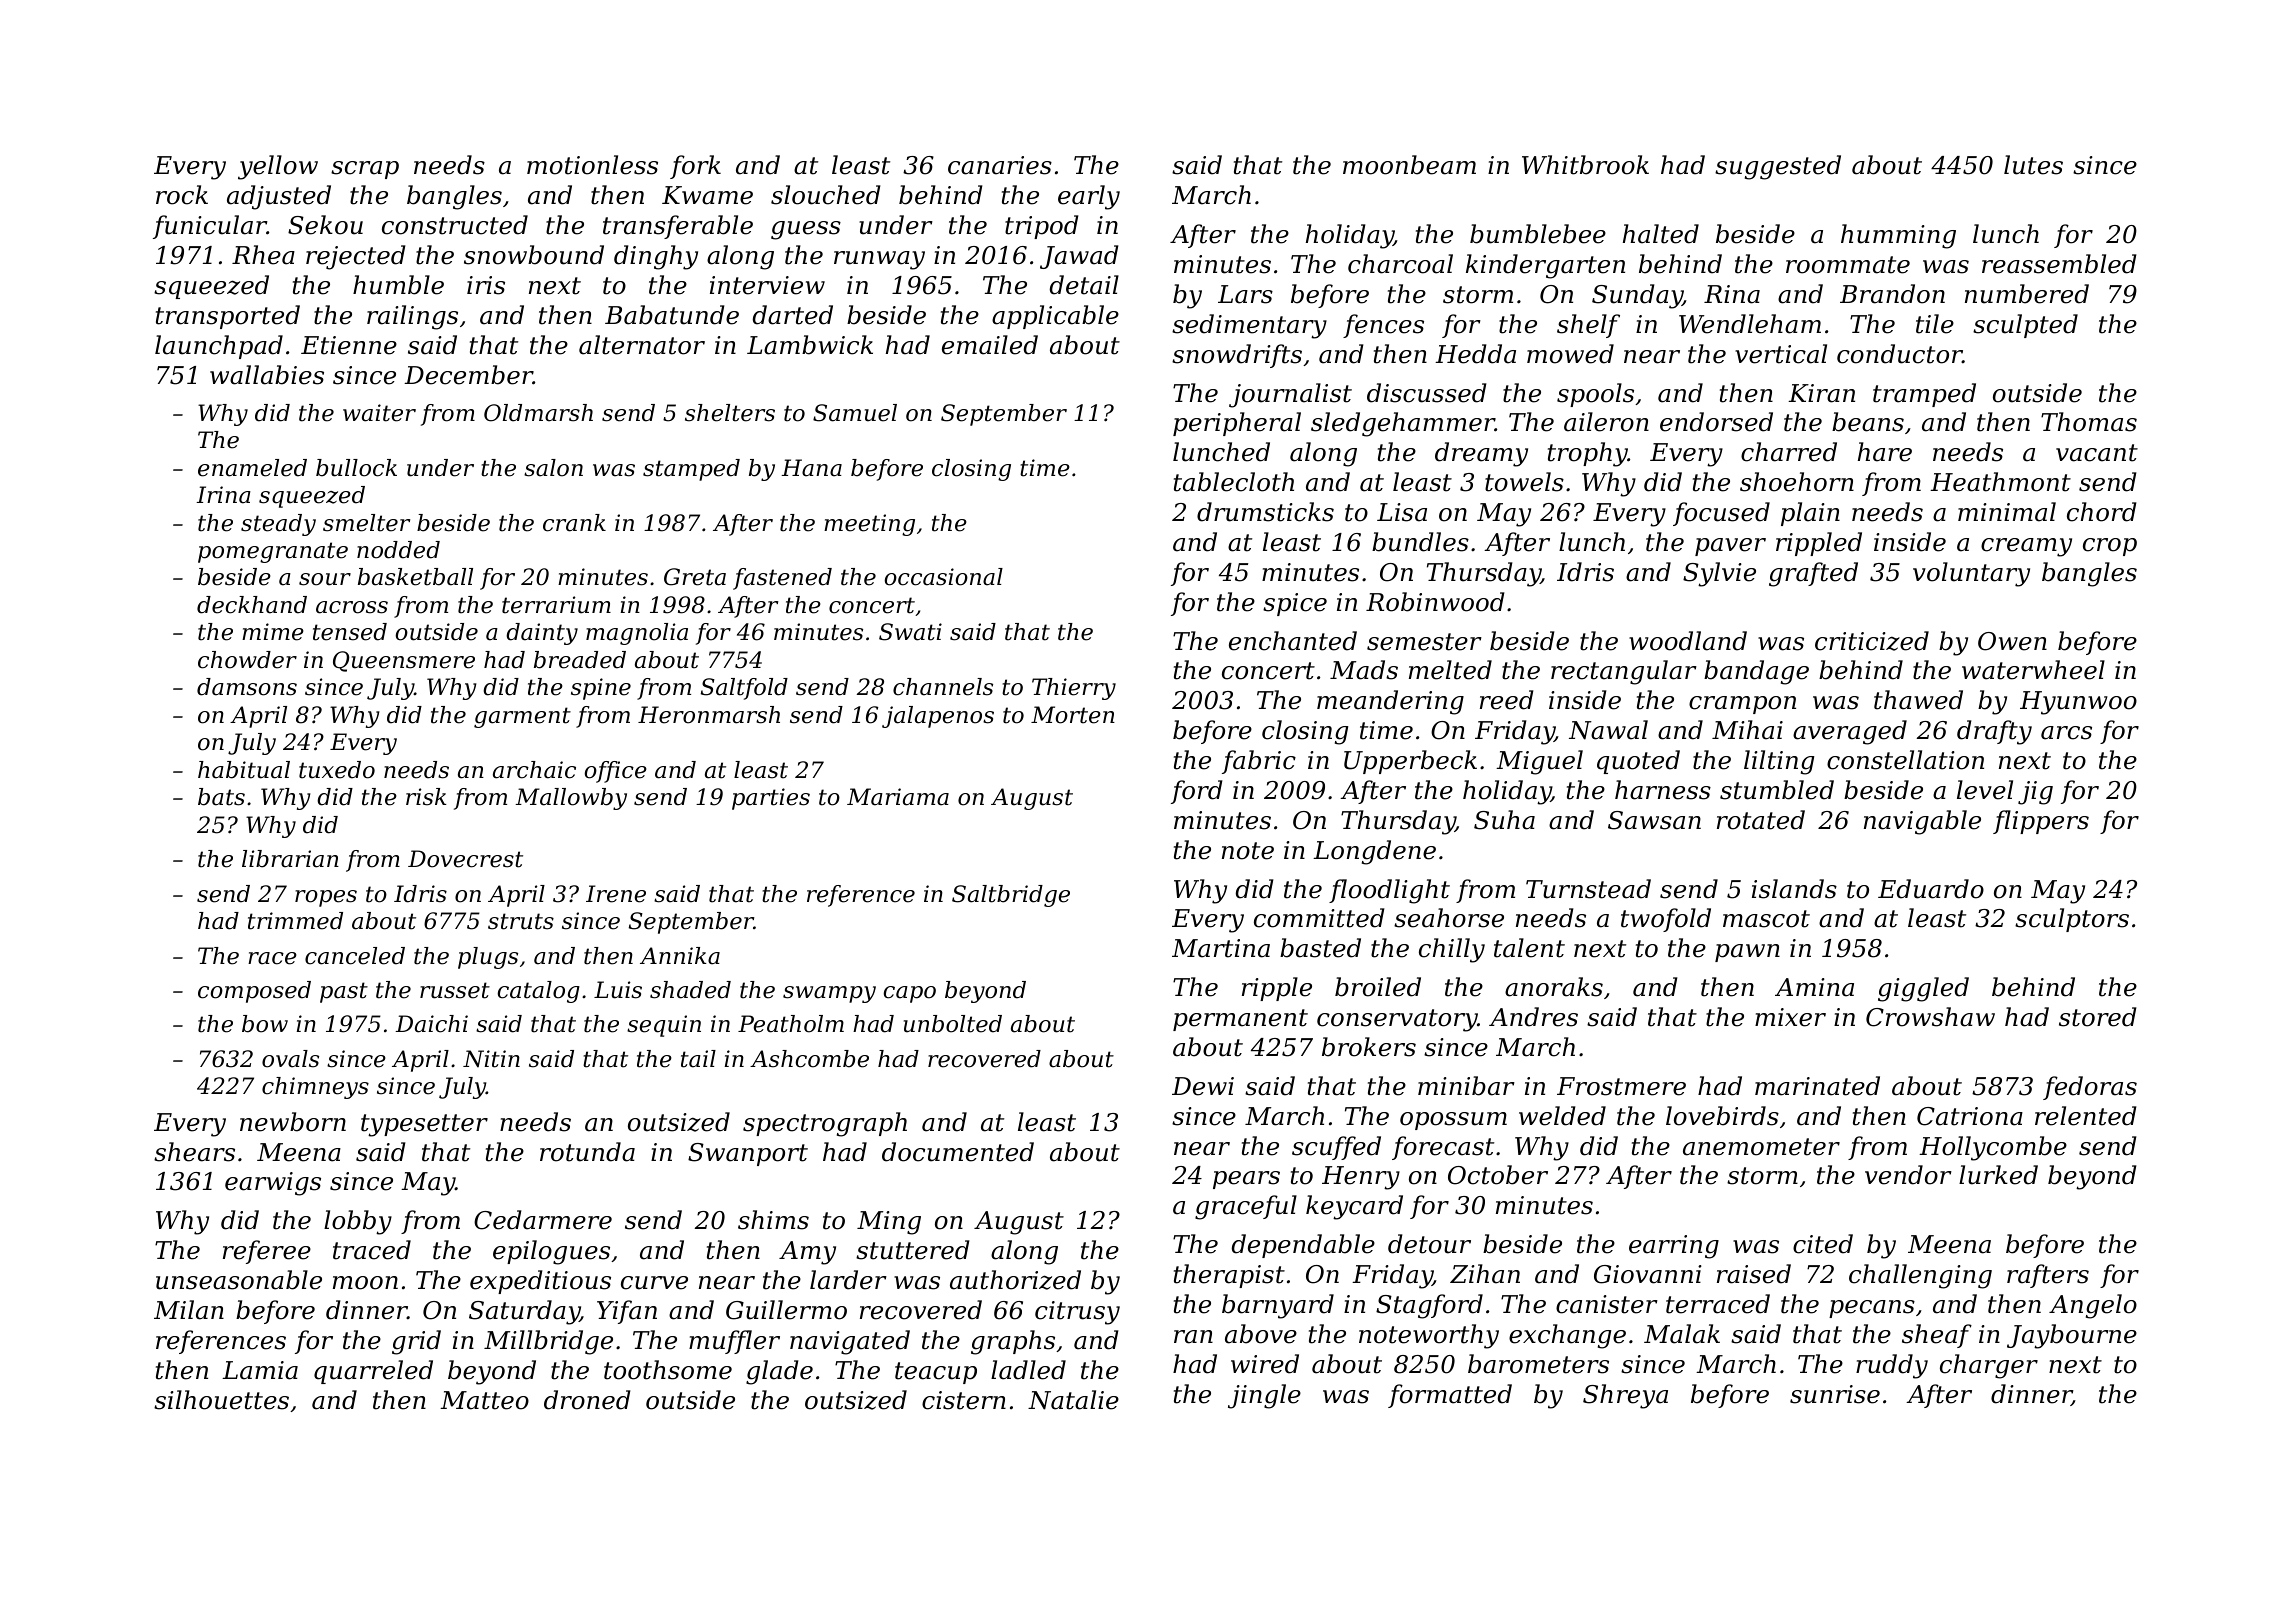 Image resolution: width=2292 pixels, height=1620 pixels. What do you see at coordinates (273, 552) in the screenshot?
I see `pomegranate` at bounding box center [273, 552].
